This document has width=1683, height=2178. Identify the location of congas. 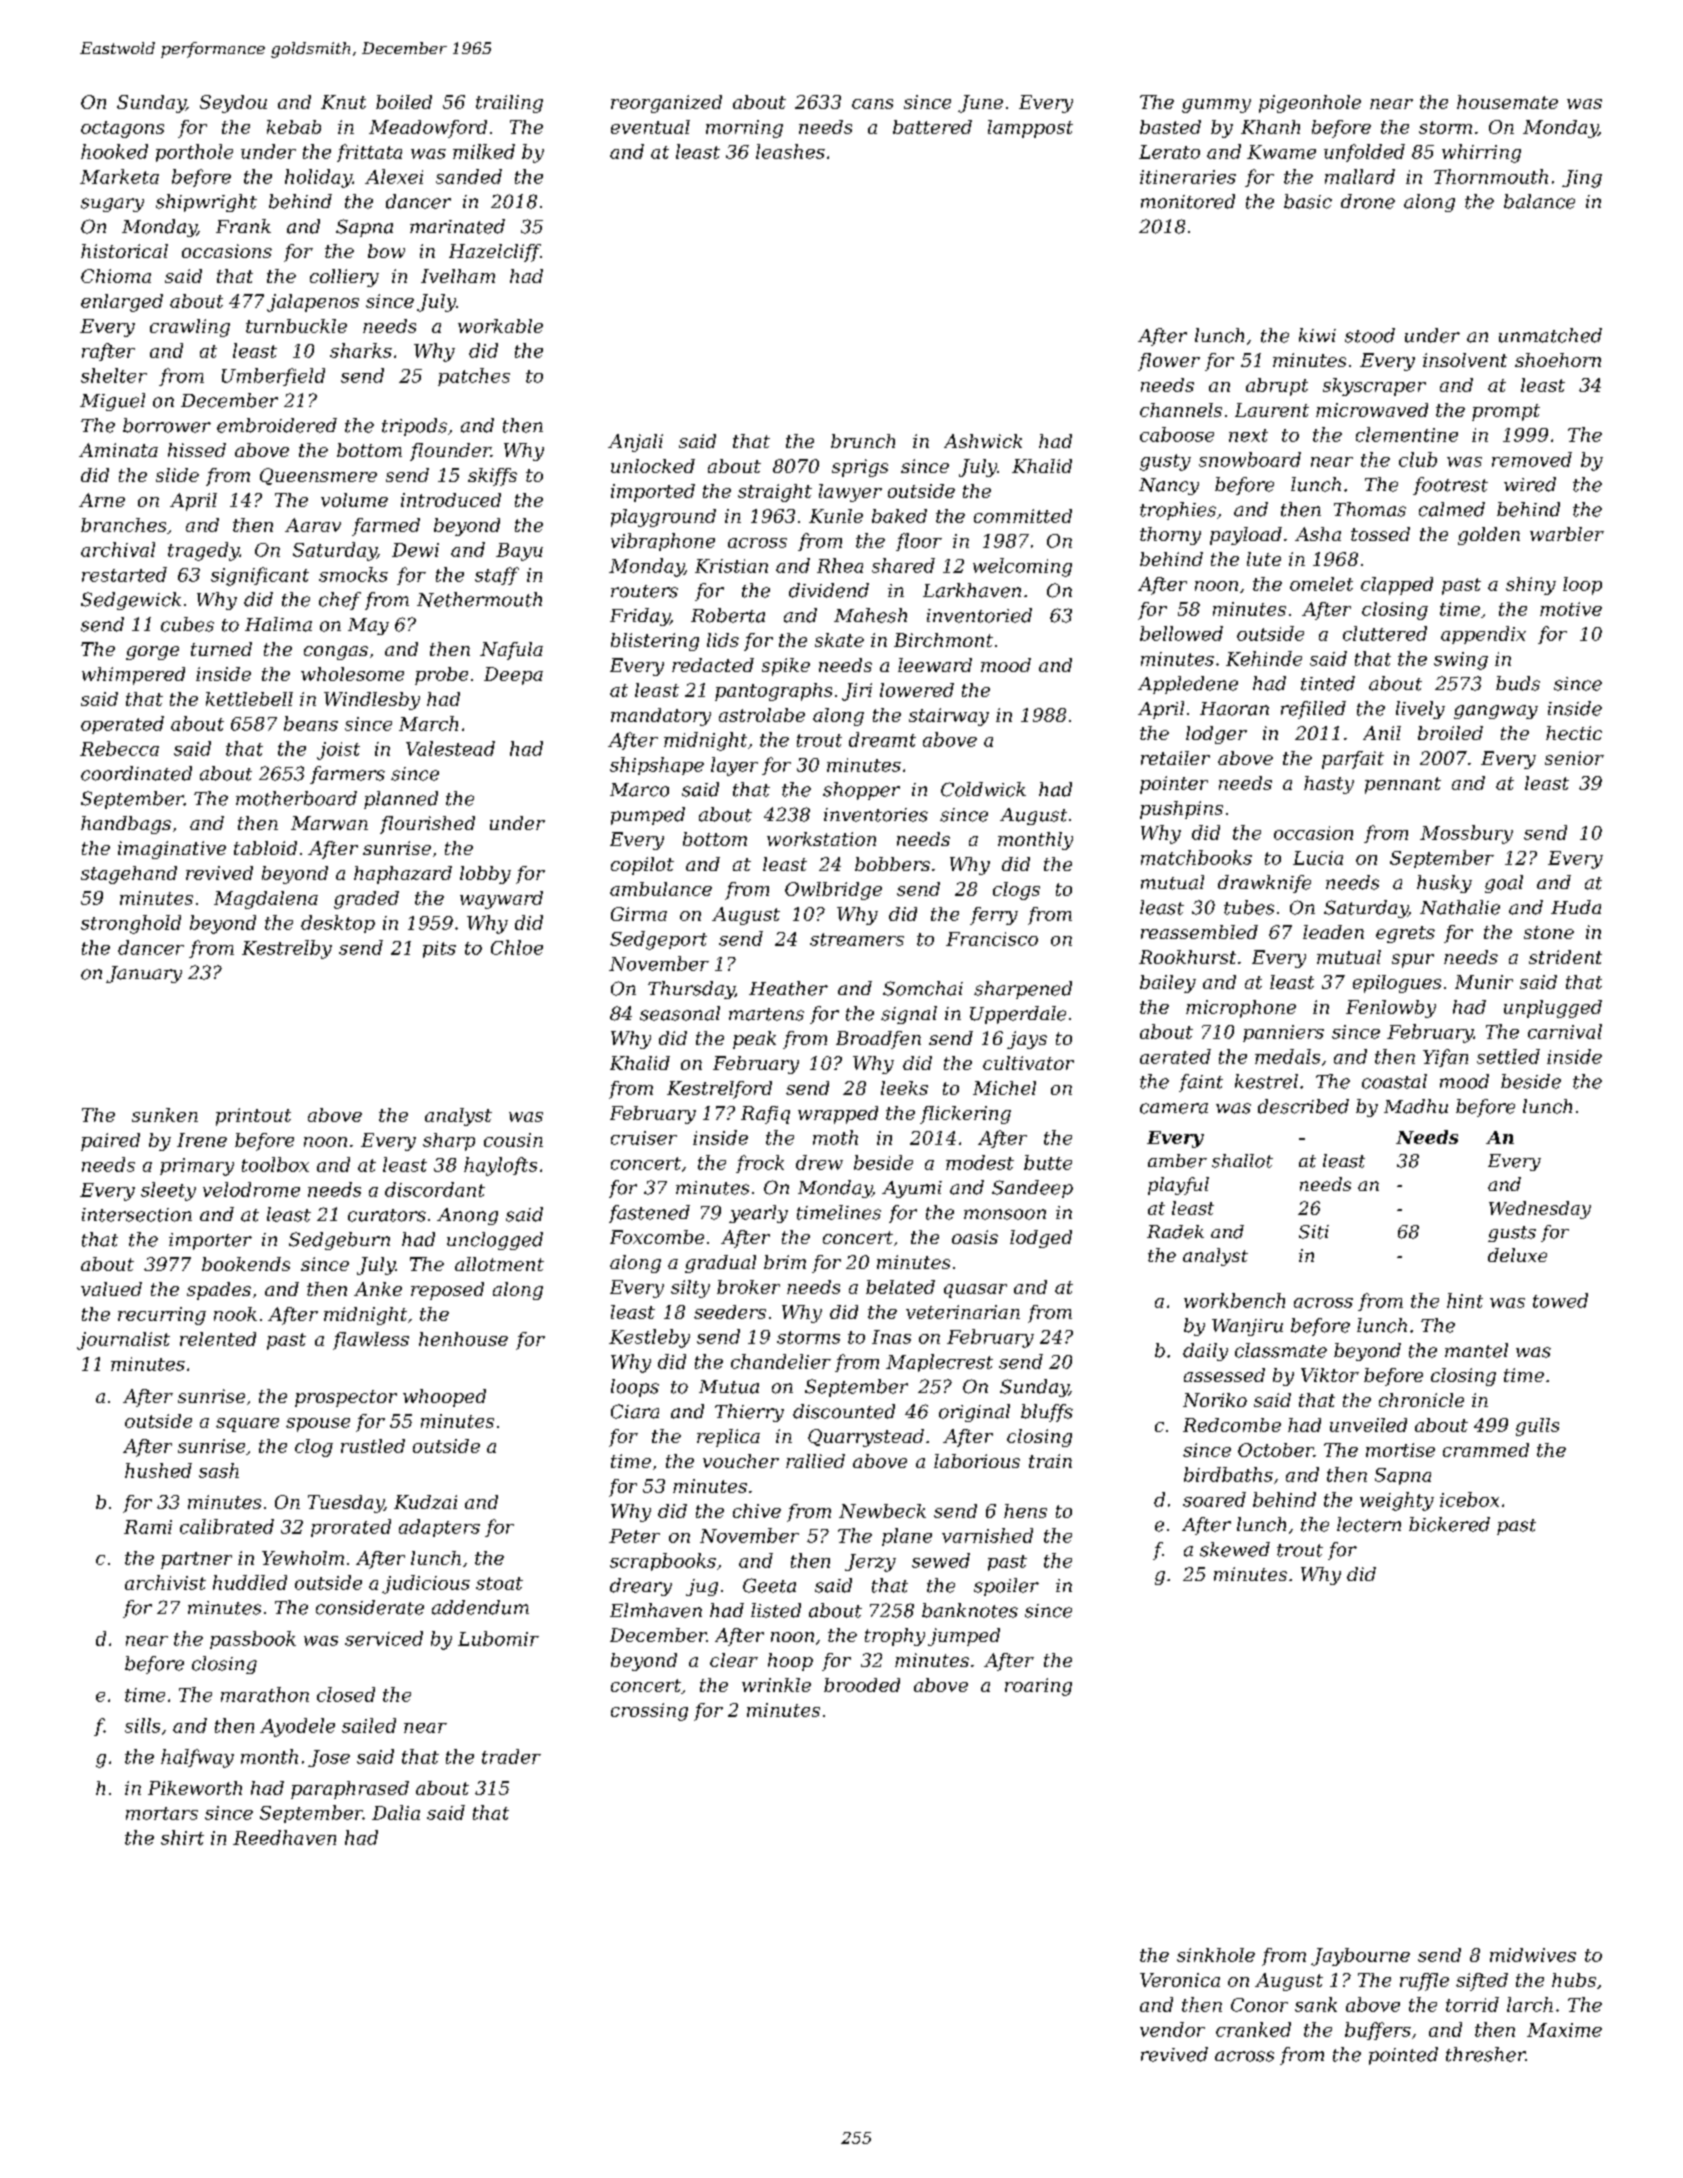
(336, 653).
